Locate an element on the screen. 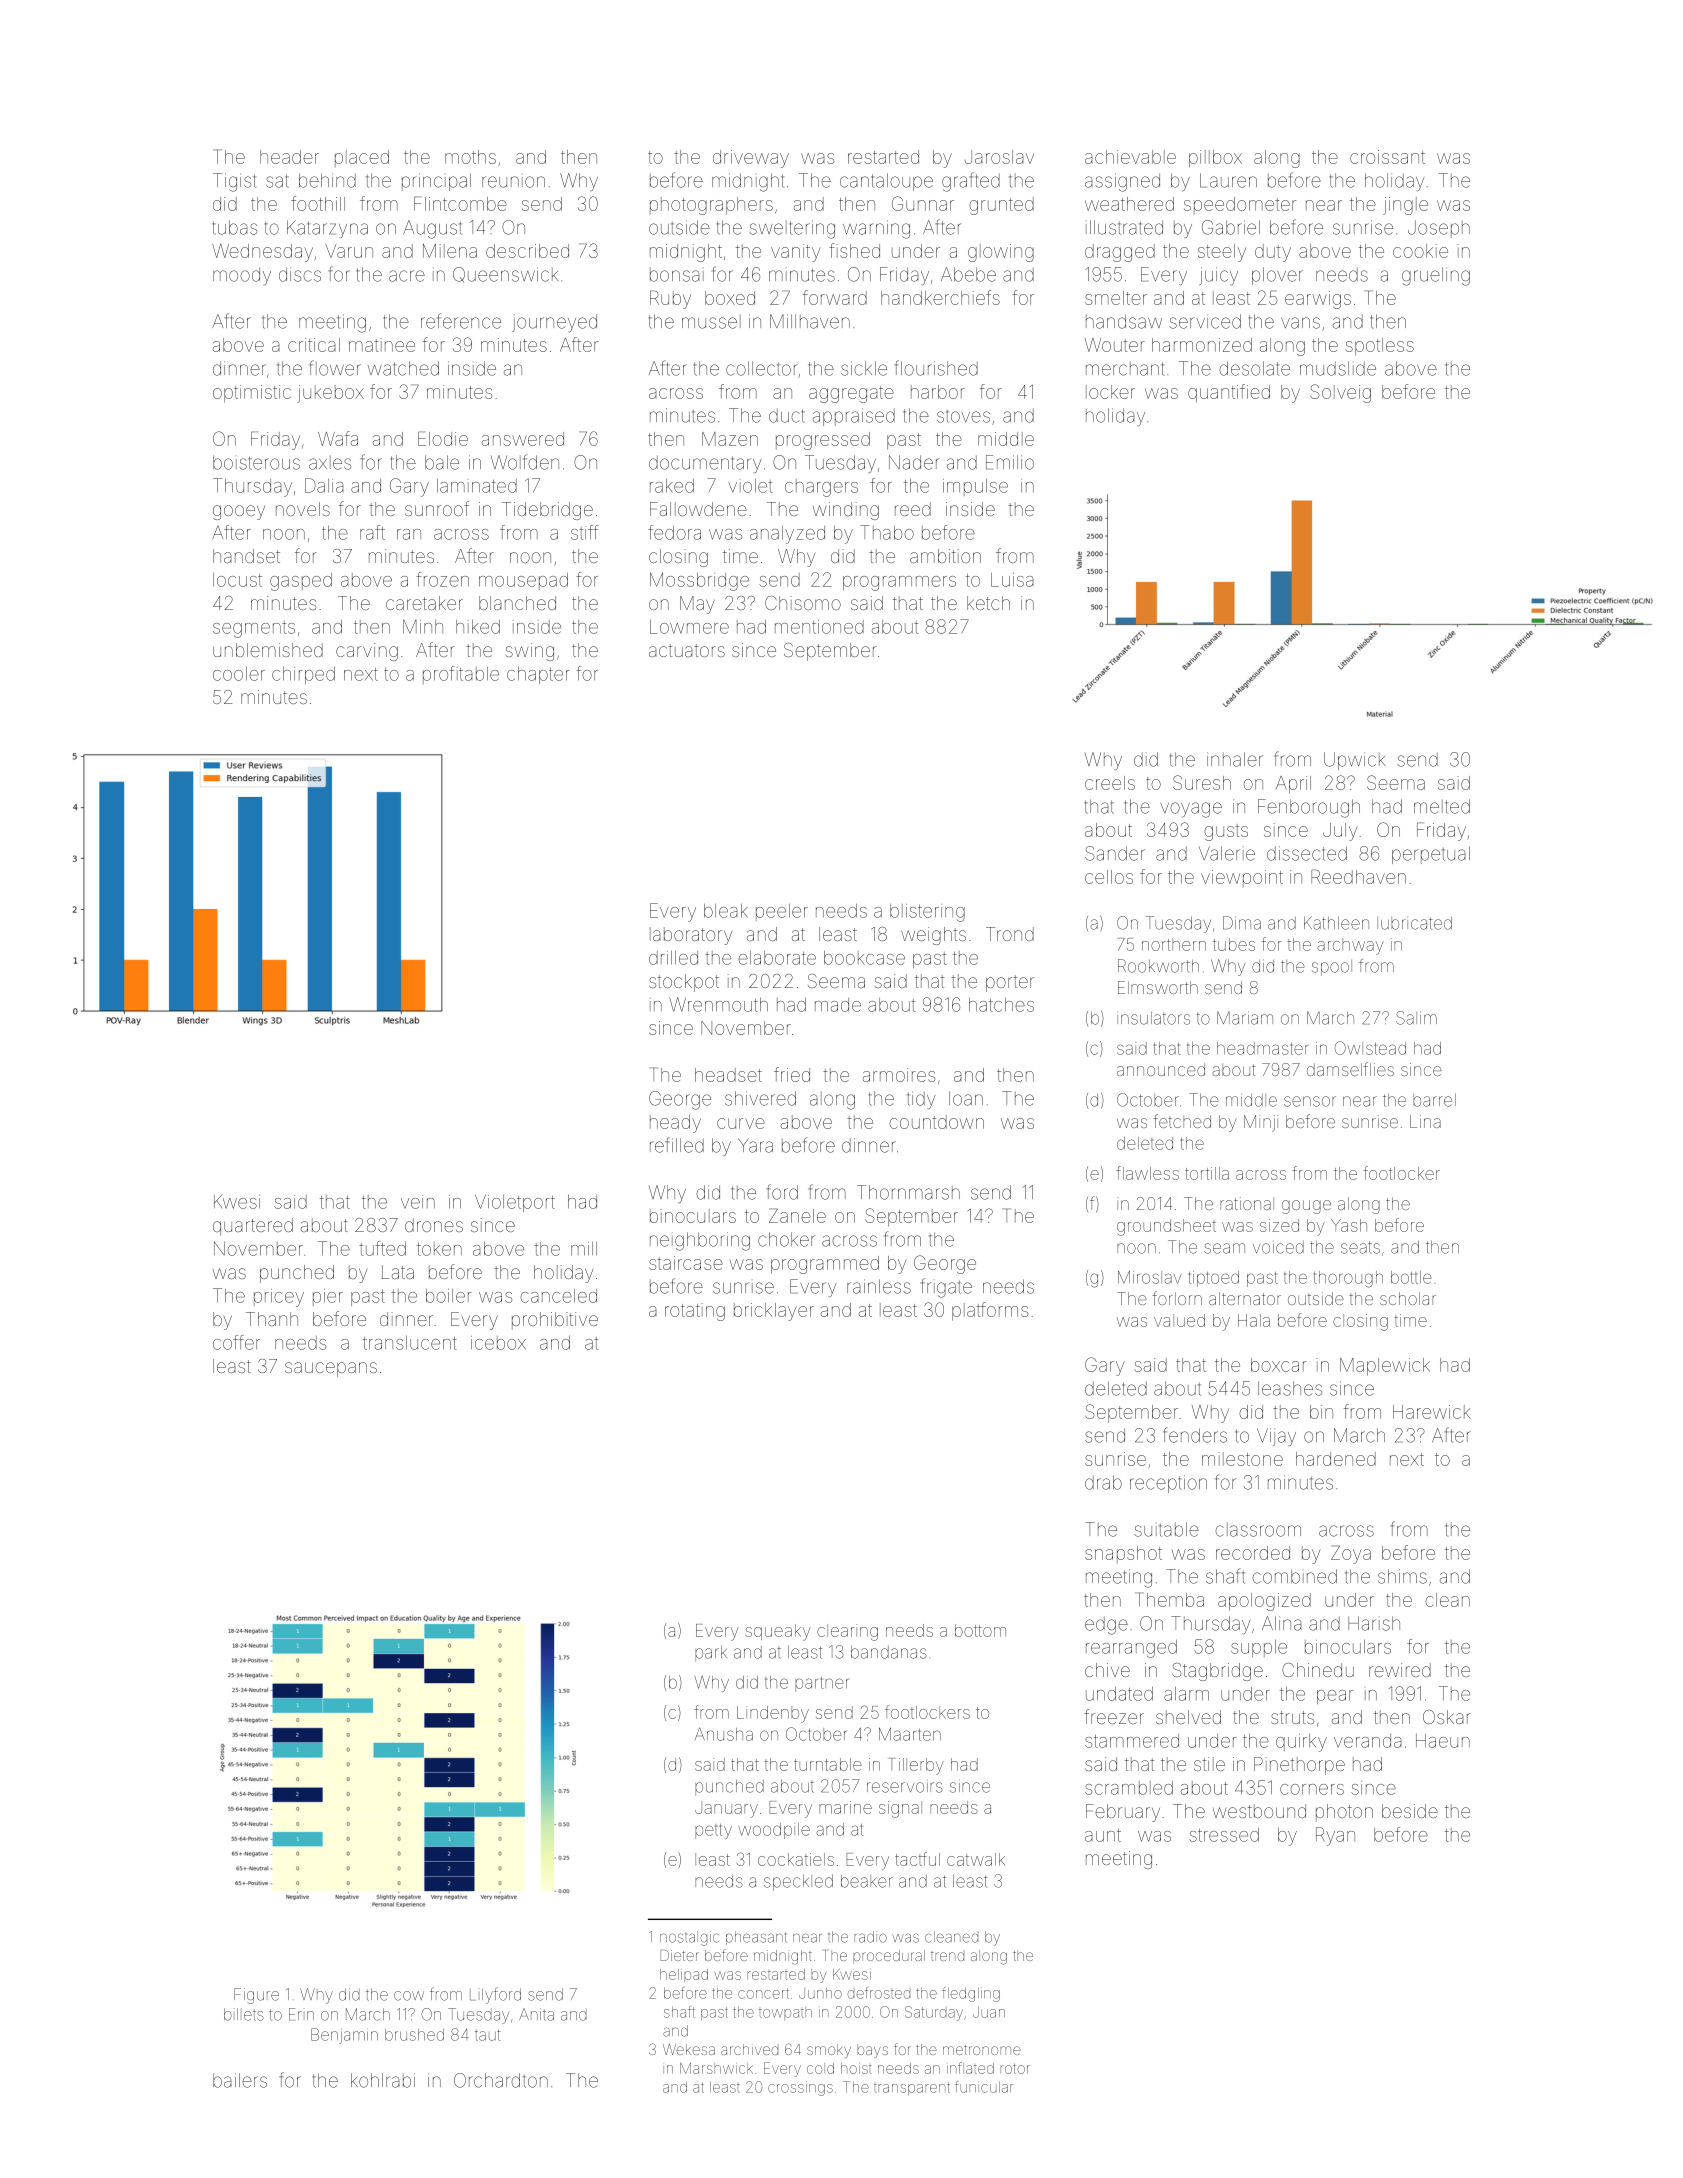 Image resolution: width=1683 pixels, height=2178 pixels. rational is located at coordinates (1247, 1203).
